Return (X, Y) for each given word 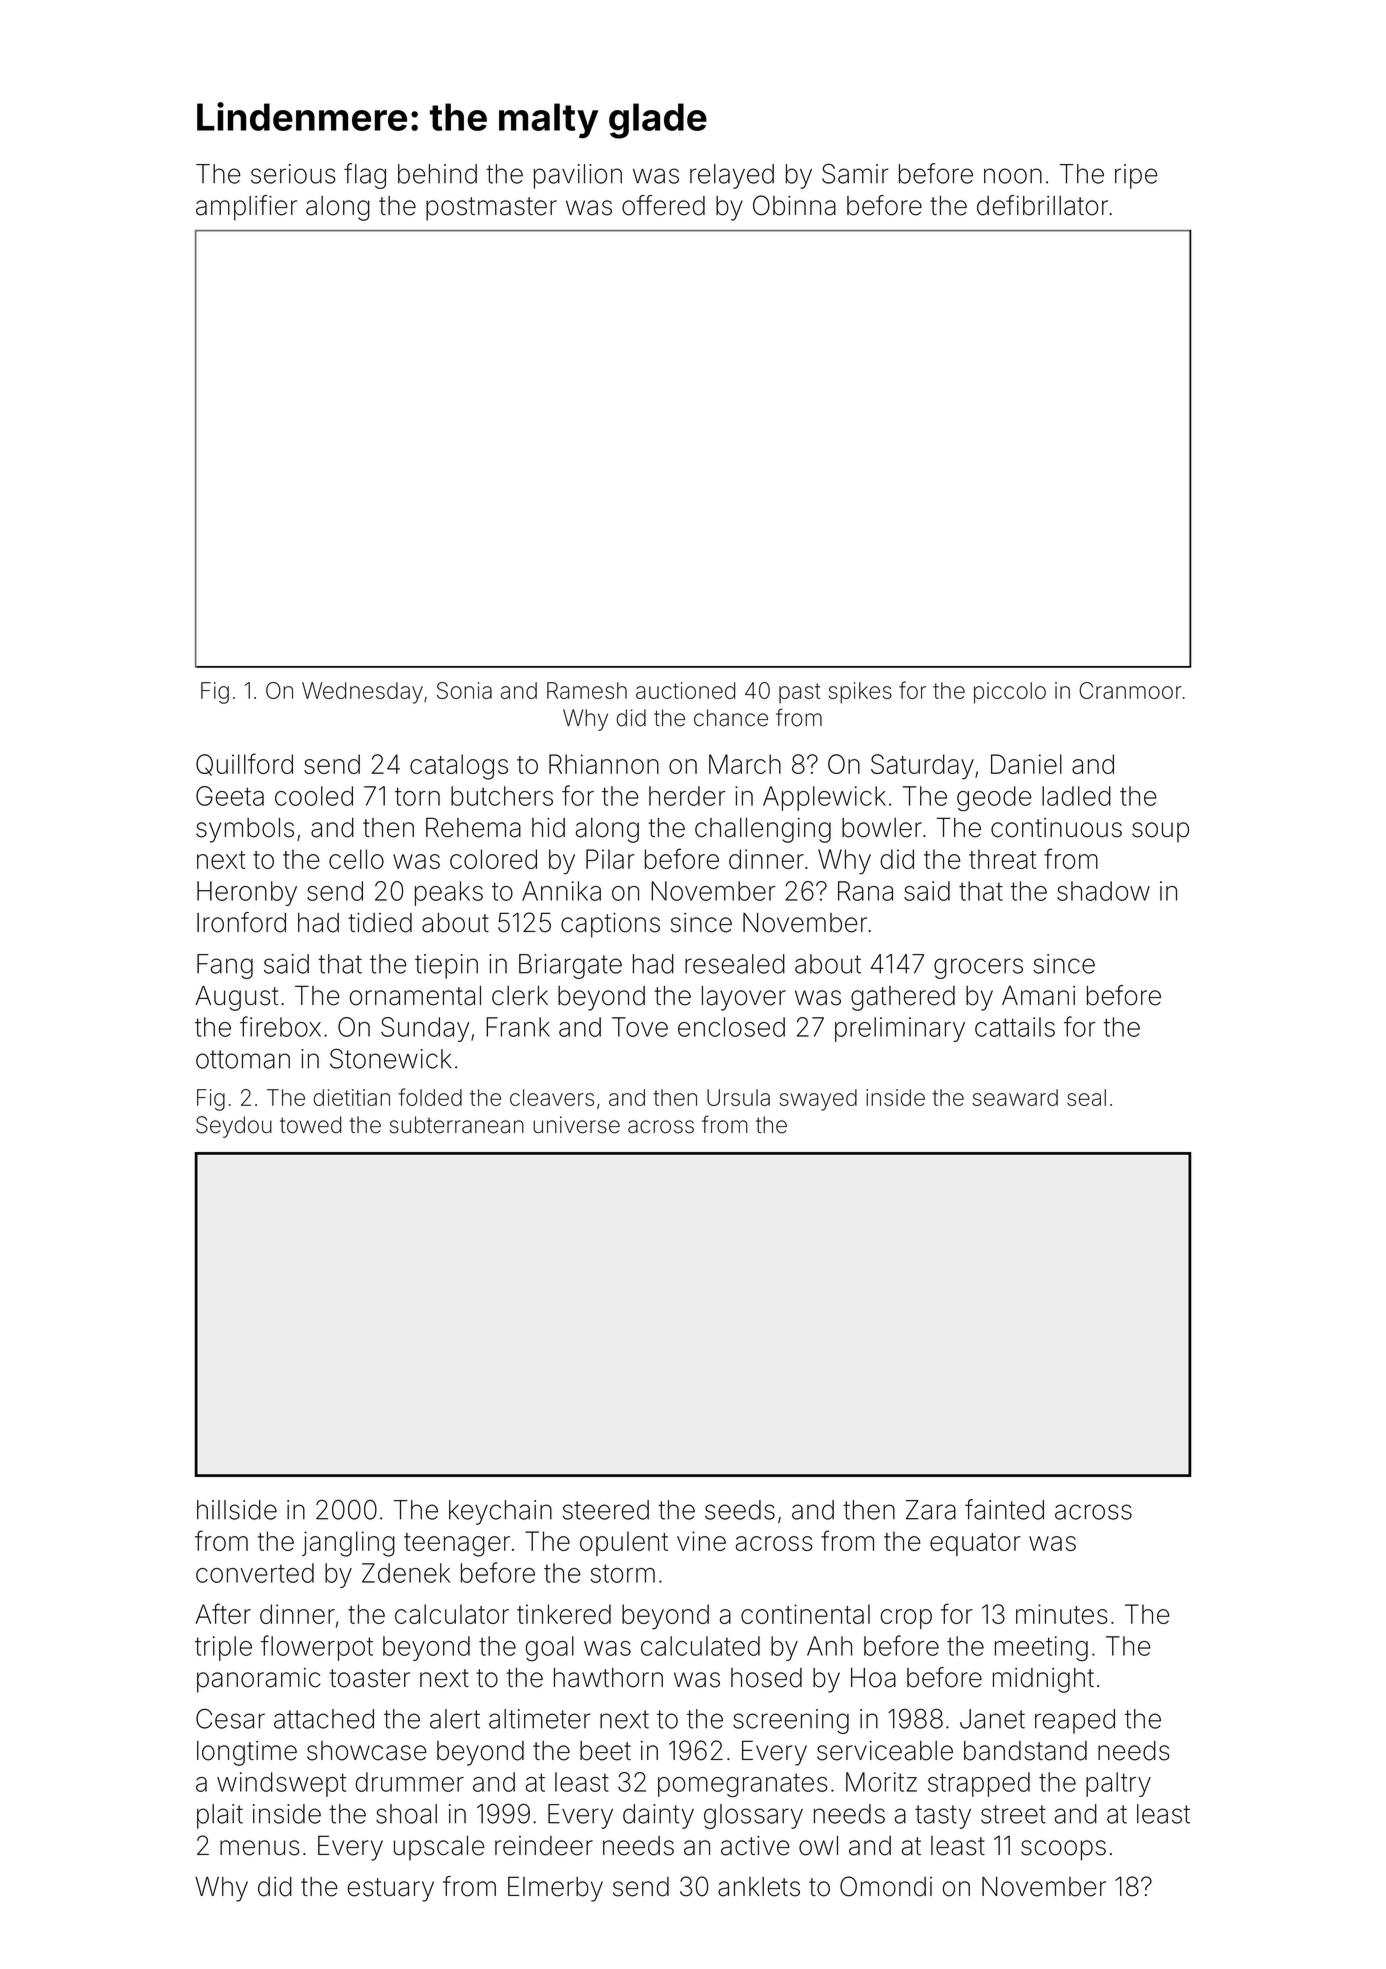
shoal (406, 1814)
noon (1013, 176)
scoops (1063, 1850)
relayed (732, 176)
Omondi (886, 1886)
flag (365, 176)
